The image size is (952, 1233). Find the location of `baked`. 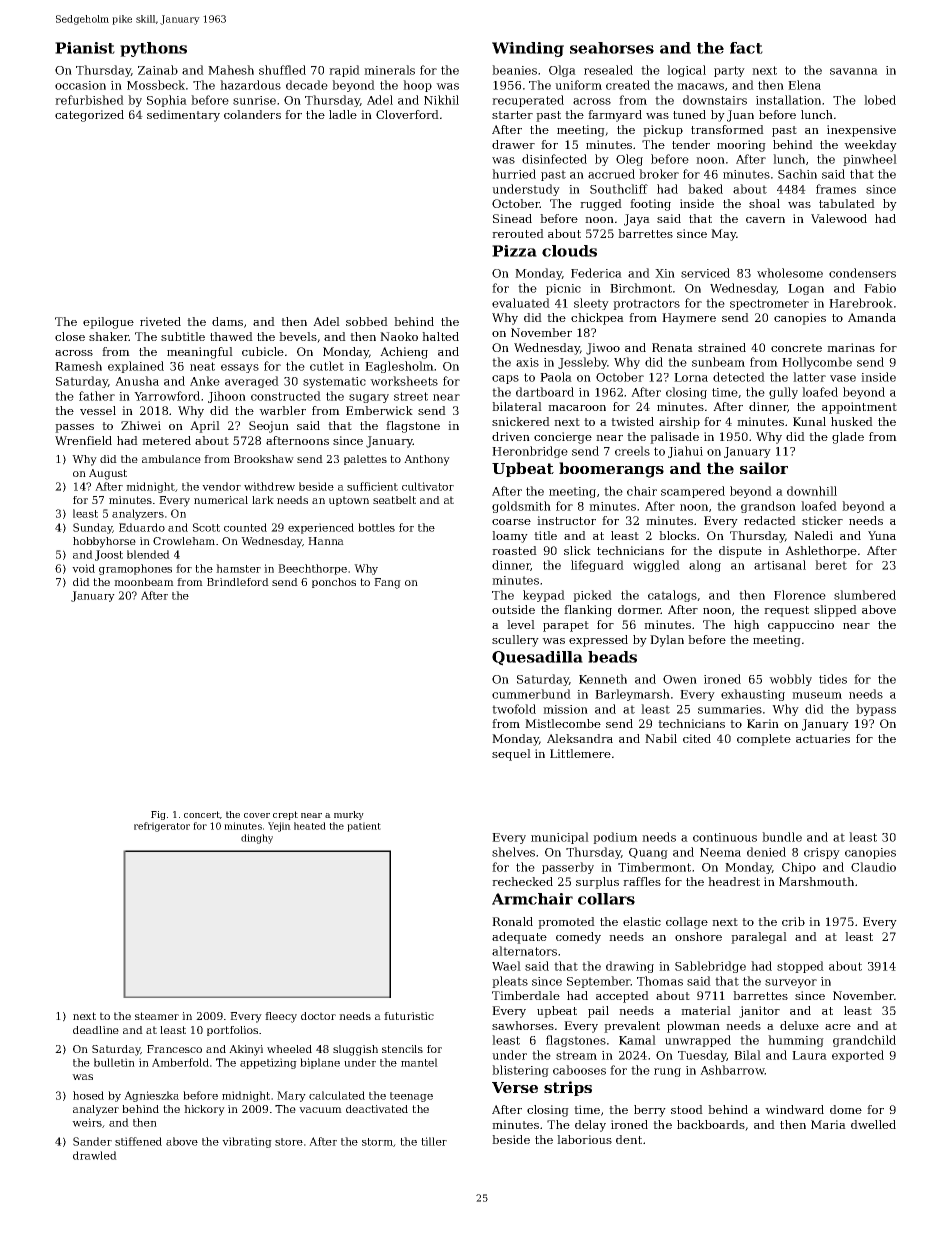

baked is located at coordinates (705, 189).
